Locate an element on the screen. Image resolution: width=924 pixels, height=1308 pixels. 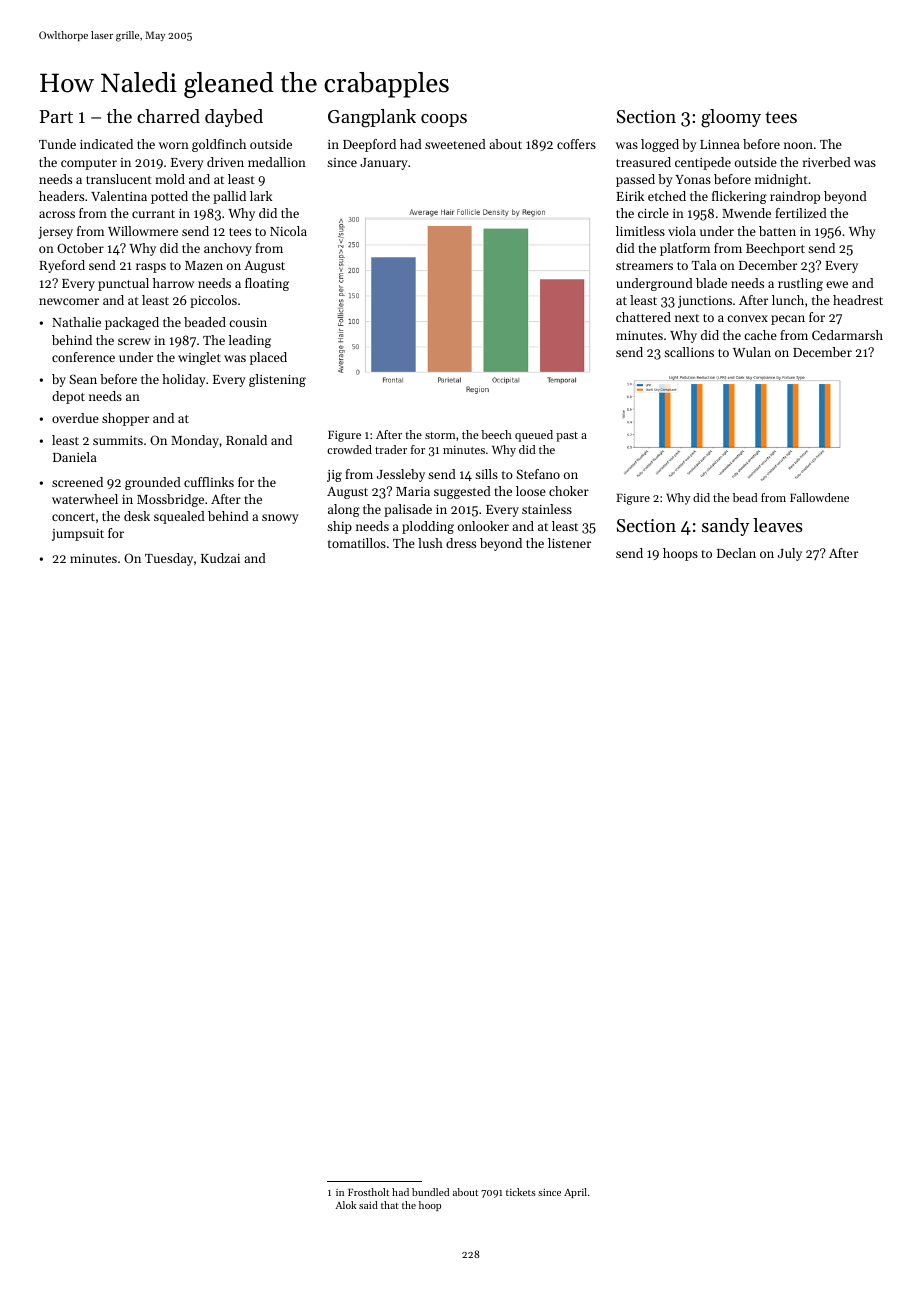
Declan is located at coordinates (736, 553).
